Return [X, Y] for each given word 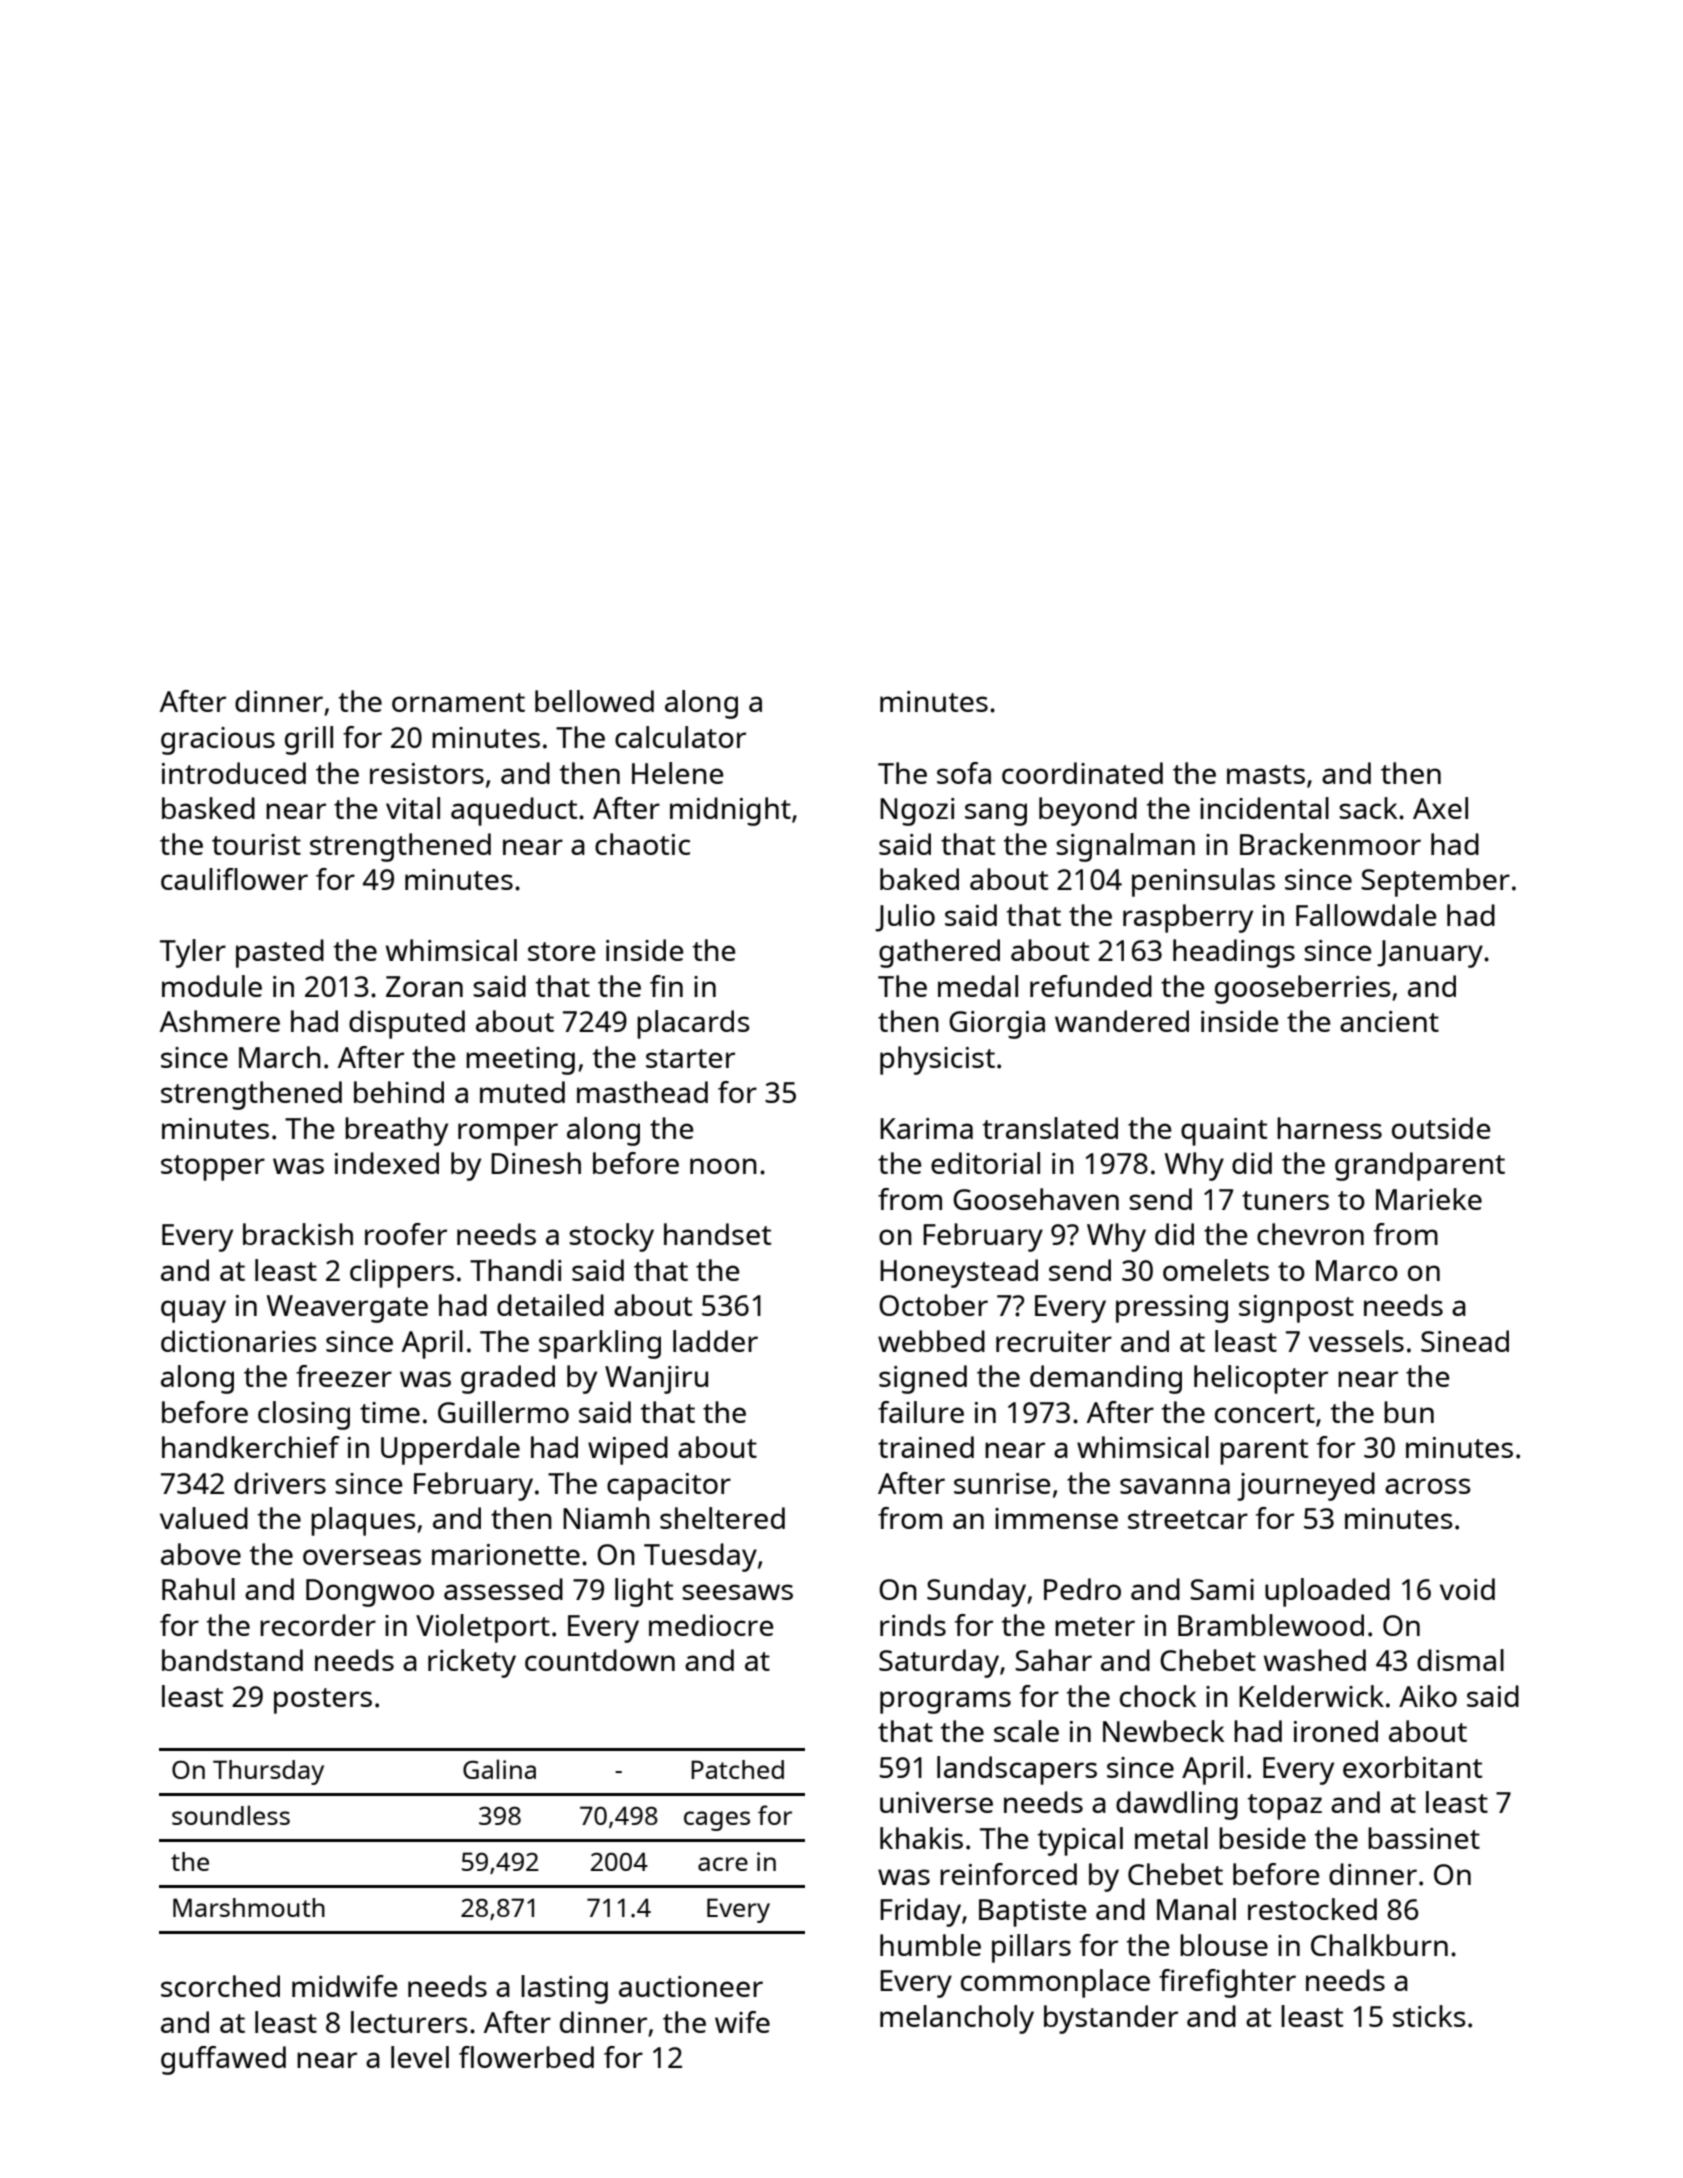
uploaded [1327, 1592]
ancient [1389, 1021]
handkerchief [251, 1447]
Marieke [1429, 1199]
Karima [926, 1128]
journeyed [1306, 1486]
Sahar [1053, 1660]
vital [413, 808]
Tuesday [700, 1557]
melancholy [957, 2019]
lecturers [409, 2022]
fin [666, 986]
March [280, 1057]
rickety [472, 1663]
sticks [1429, 2016]
